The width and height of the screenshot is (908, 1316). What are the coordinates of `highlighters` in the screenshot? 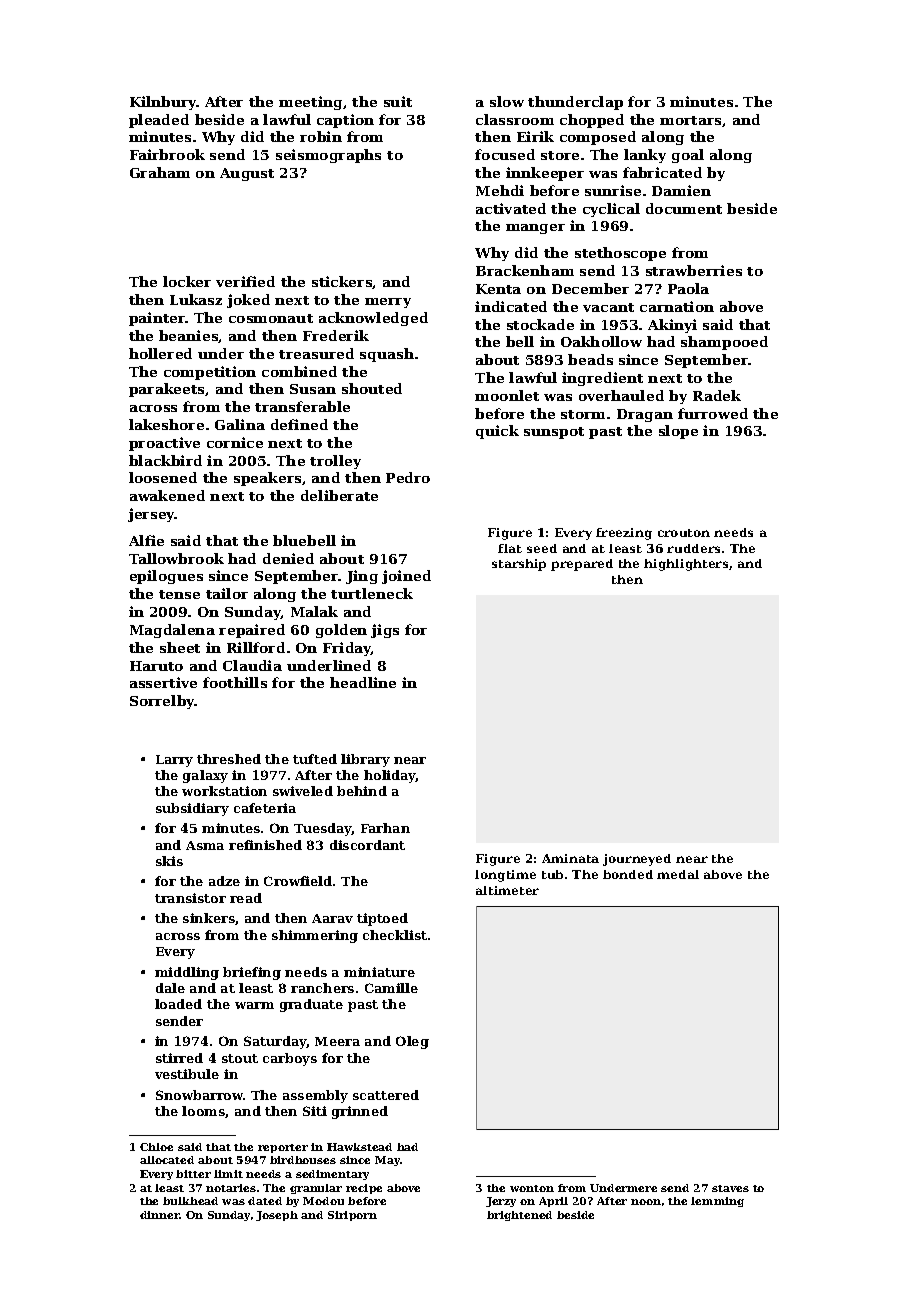 It's located at (686, 565).
